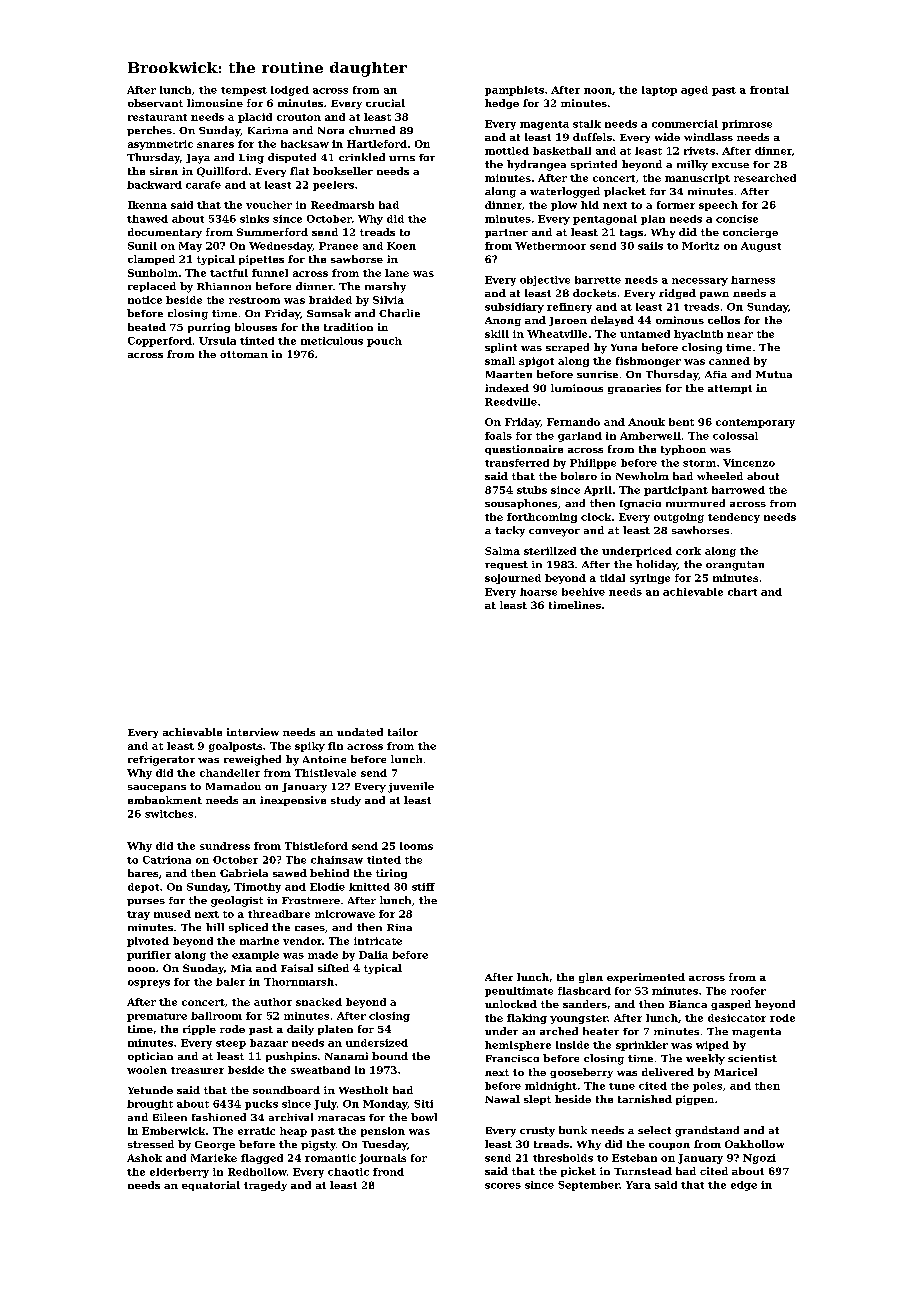 The height and width of the screenshot is (1314, 924). Describe the element at coordinates (503, 1186) in the screenshot. I see `scores` at that location.
